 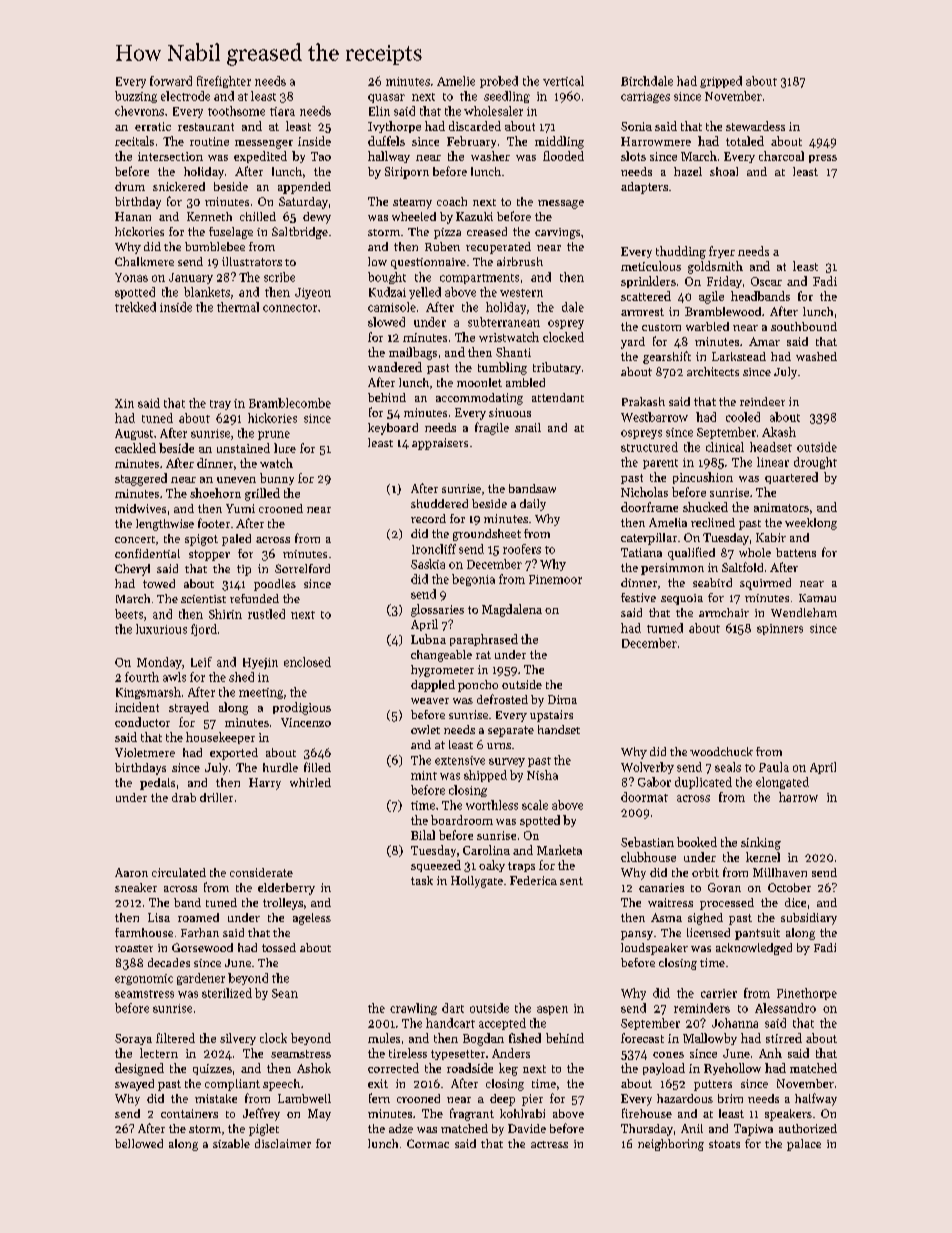 I want to click on Amelie, so click(x=456, y=81).
